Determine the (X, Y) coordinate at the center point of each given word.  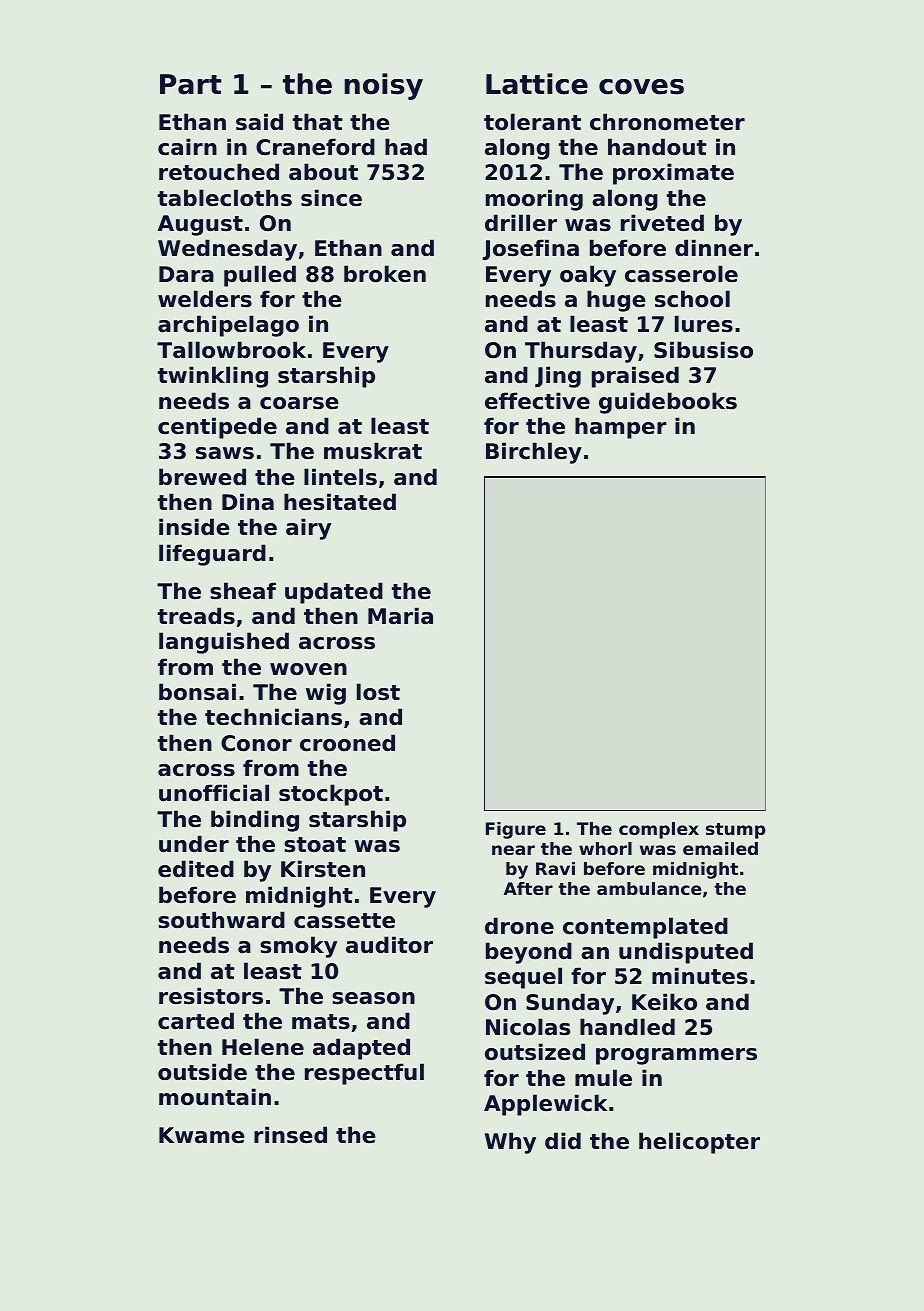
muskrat (373, 451)
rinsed (290, 1135)
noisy (384, 86)
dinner (714, 248)
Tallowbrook (231, 350)
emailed (720, 848)
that (318, 122)
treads (196, 616)
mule (603, 1078)
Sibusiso (703, 350)
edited (196, 869)
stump (736, 831)
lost (378, 692)
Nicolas (528, 1027)
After (528, 888)
